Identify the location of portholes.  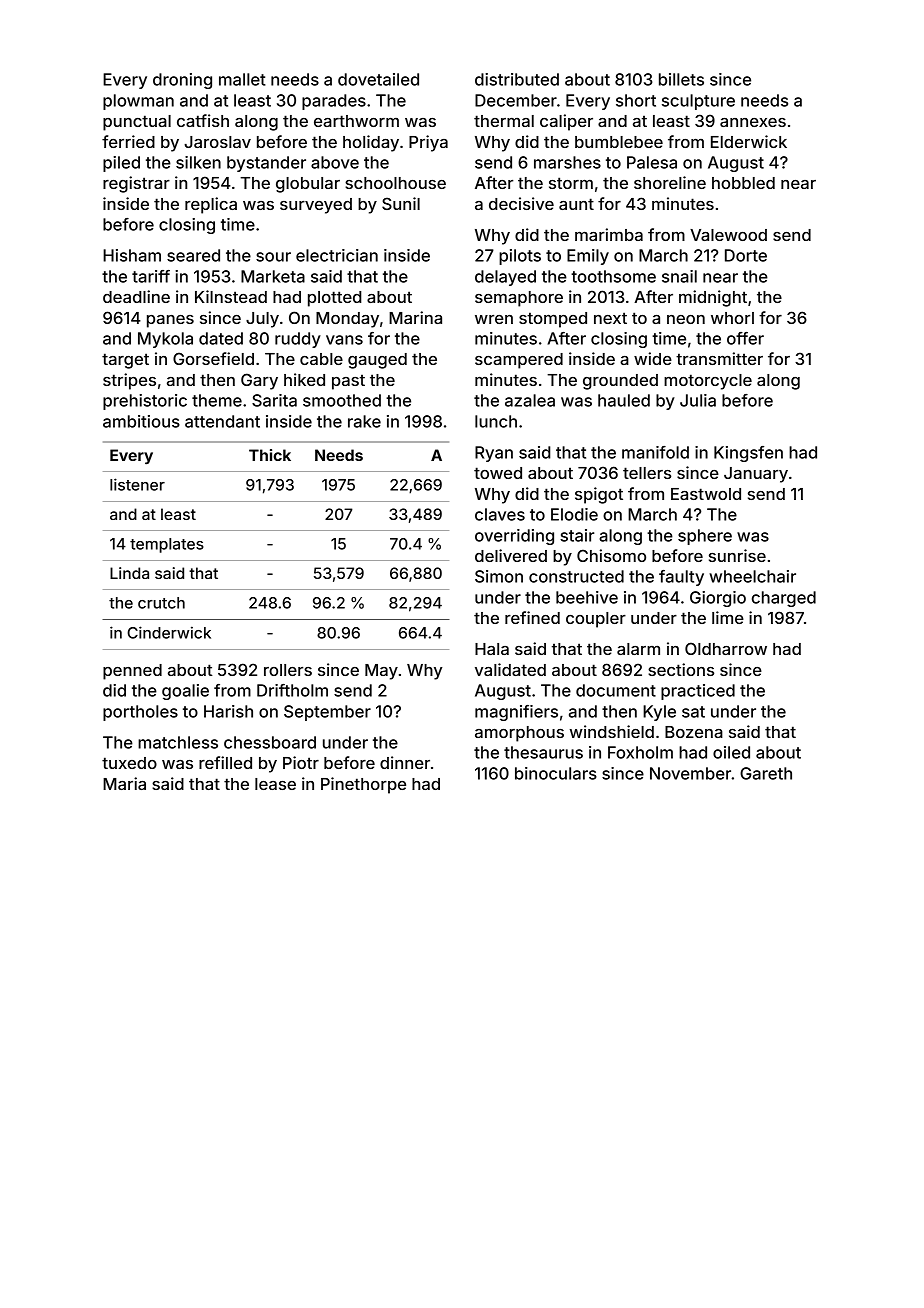
(140, 713).
